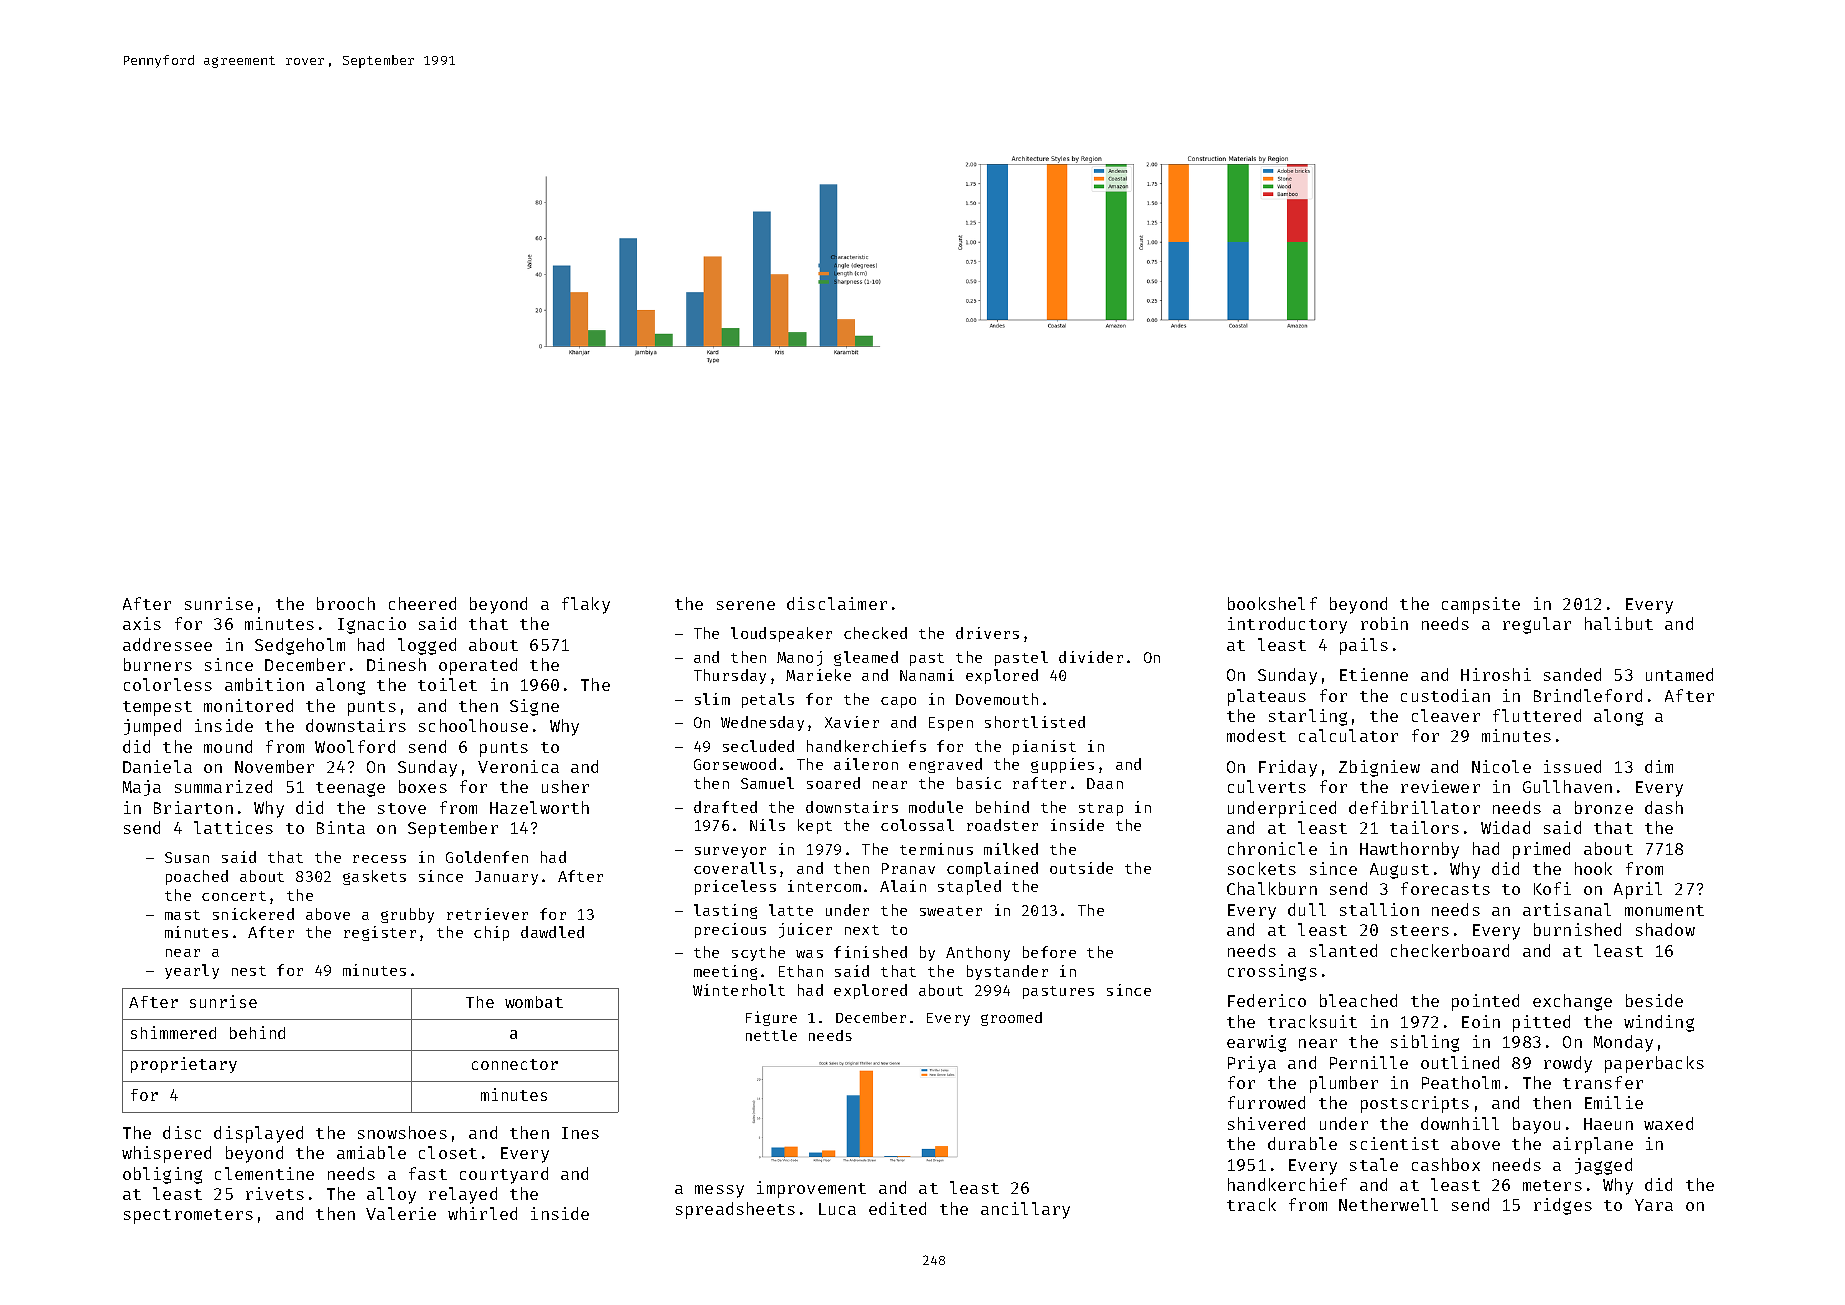 Image resolution: width=1845 pixels, height=1305 pixels. Describe the element at coordinates (197, 877) in the image. I see `poached` at that location.
